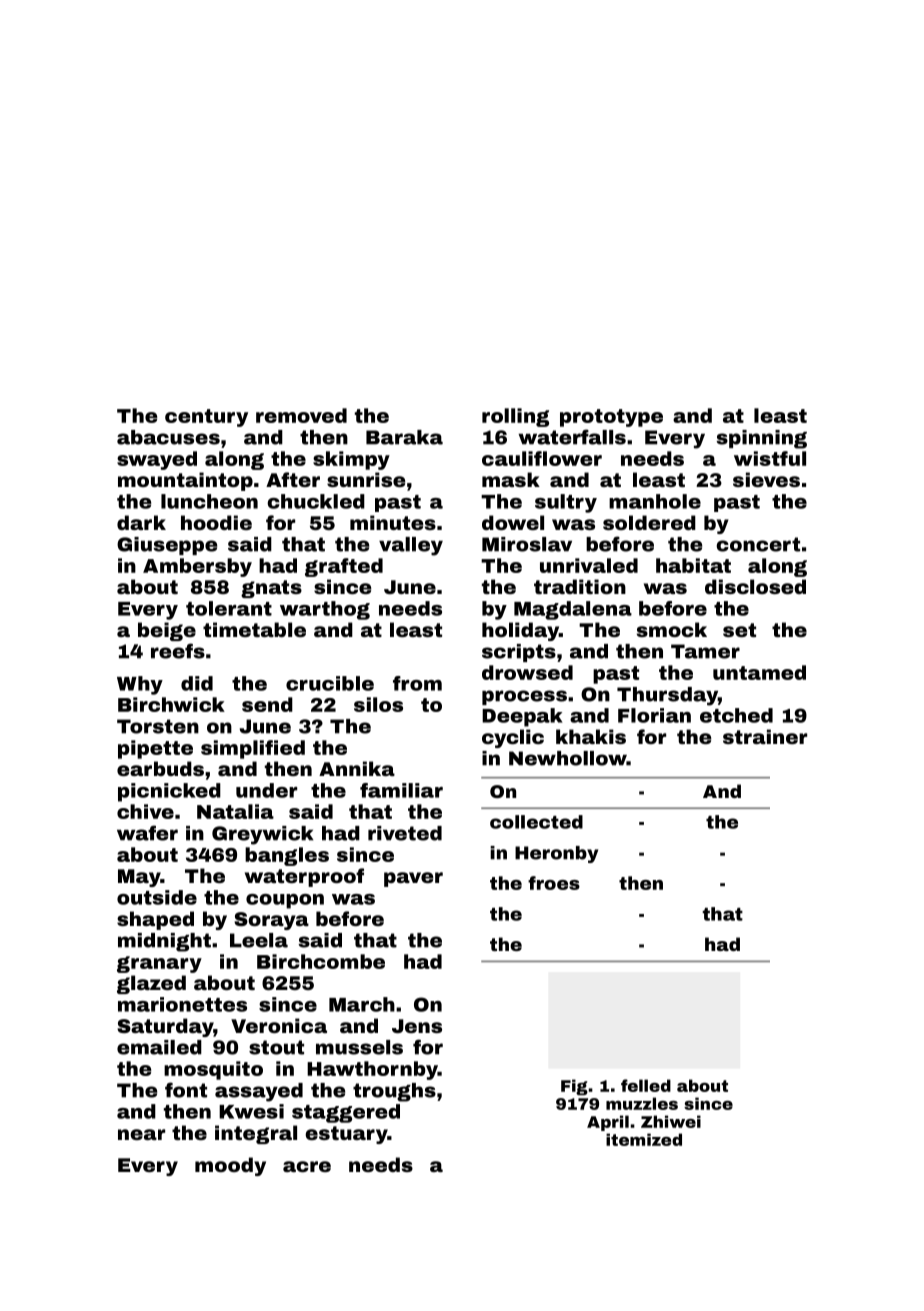 This image has width=924, height=1311. I want to click on manhole, so click(655, 501).
